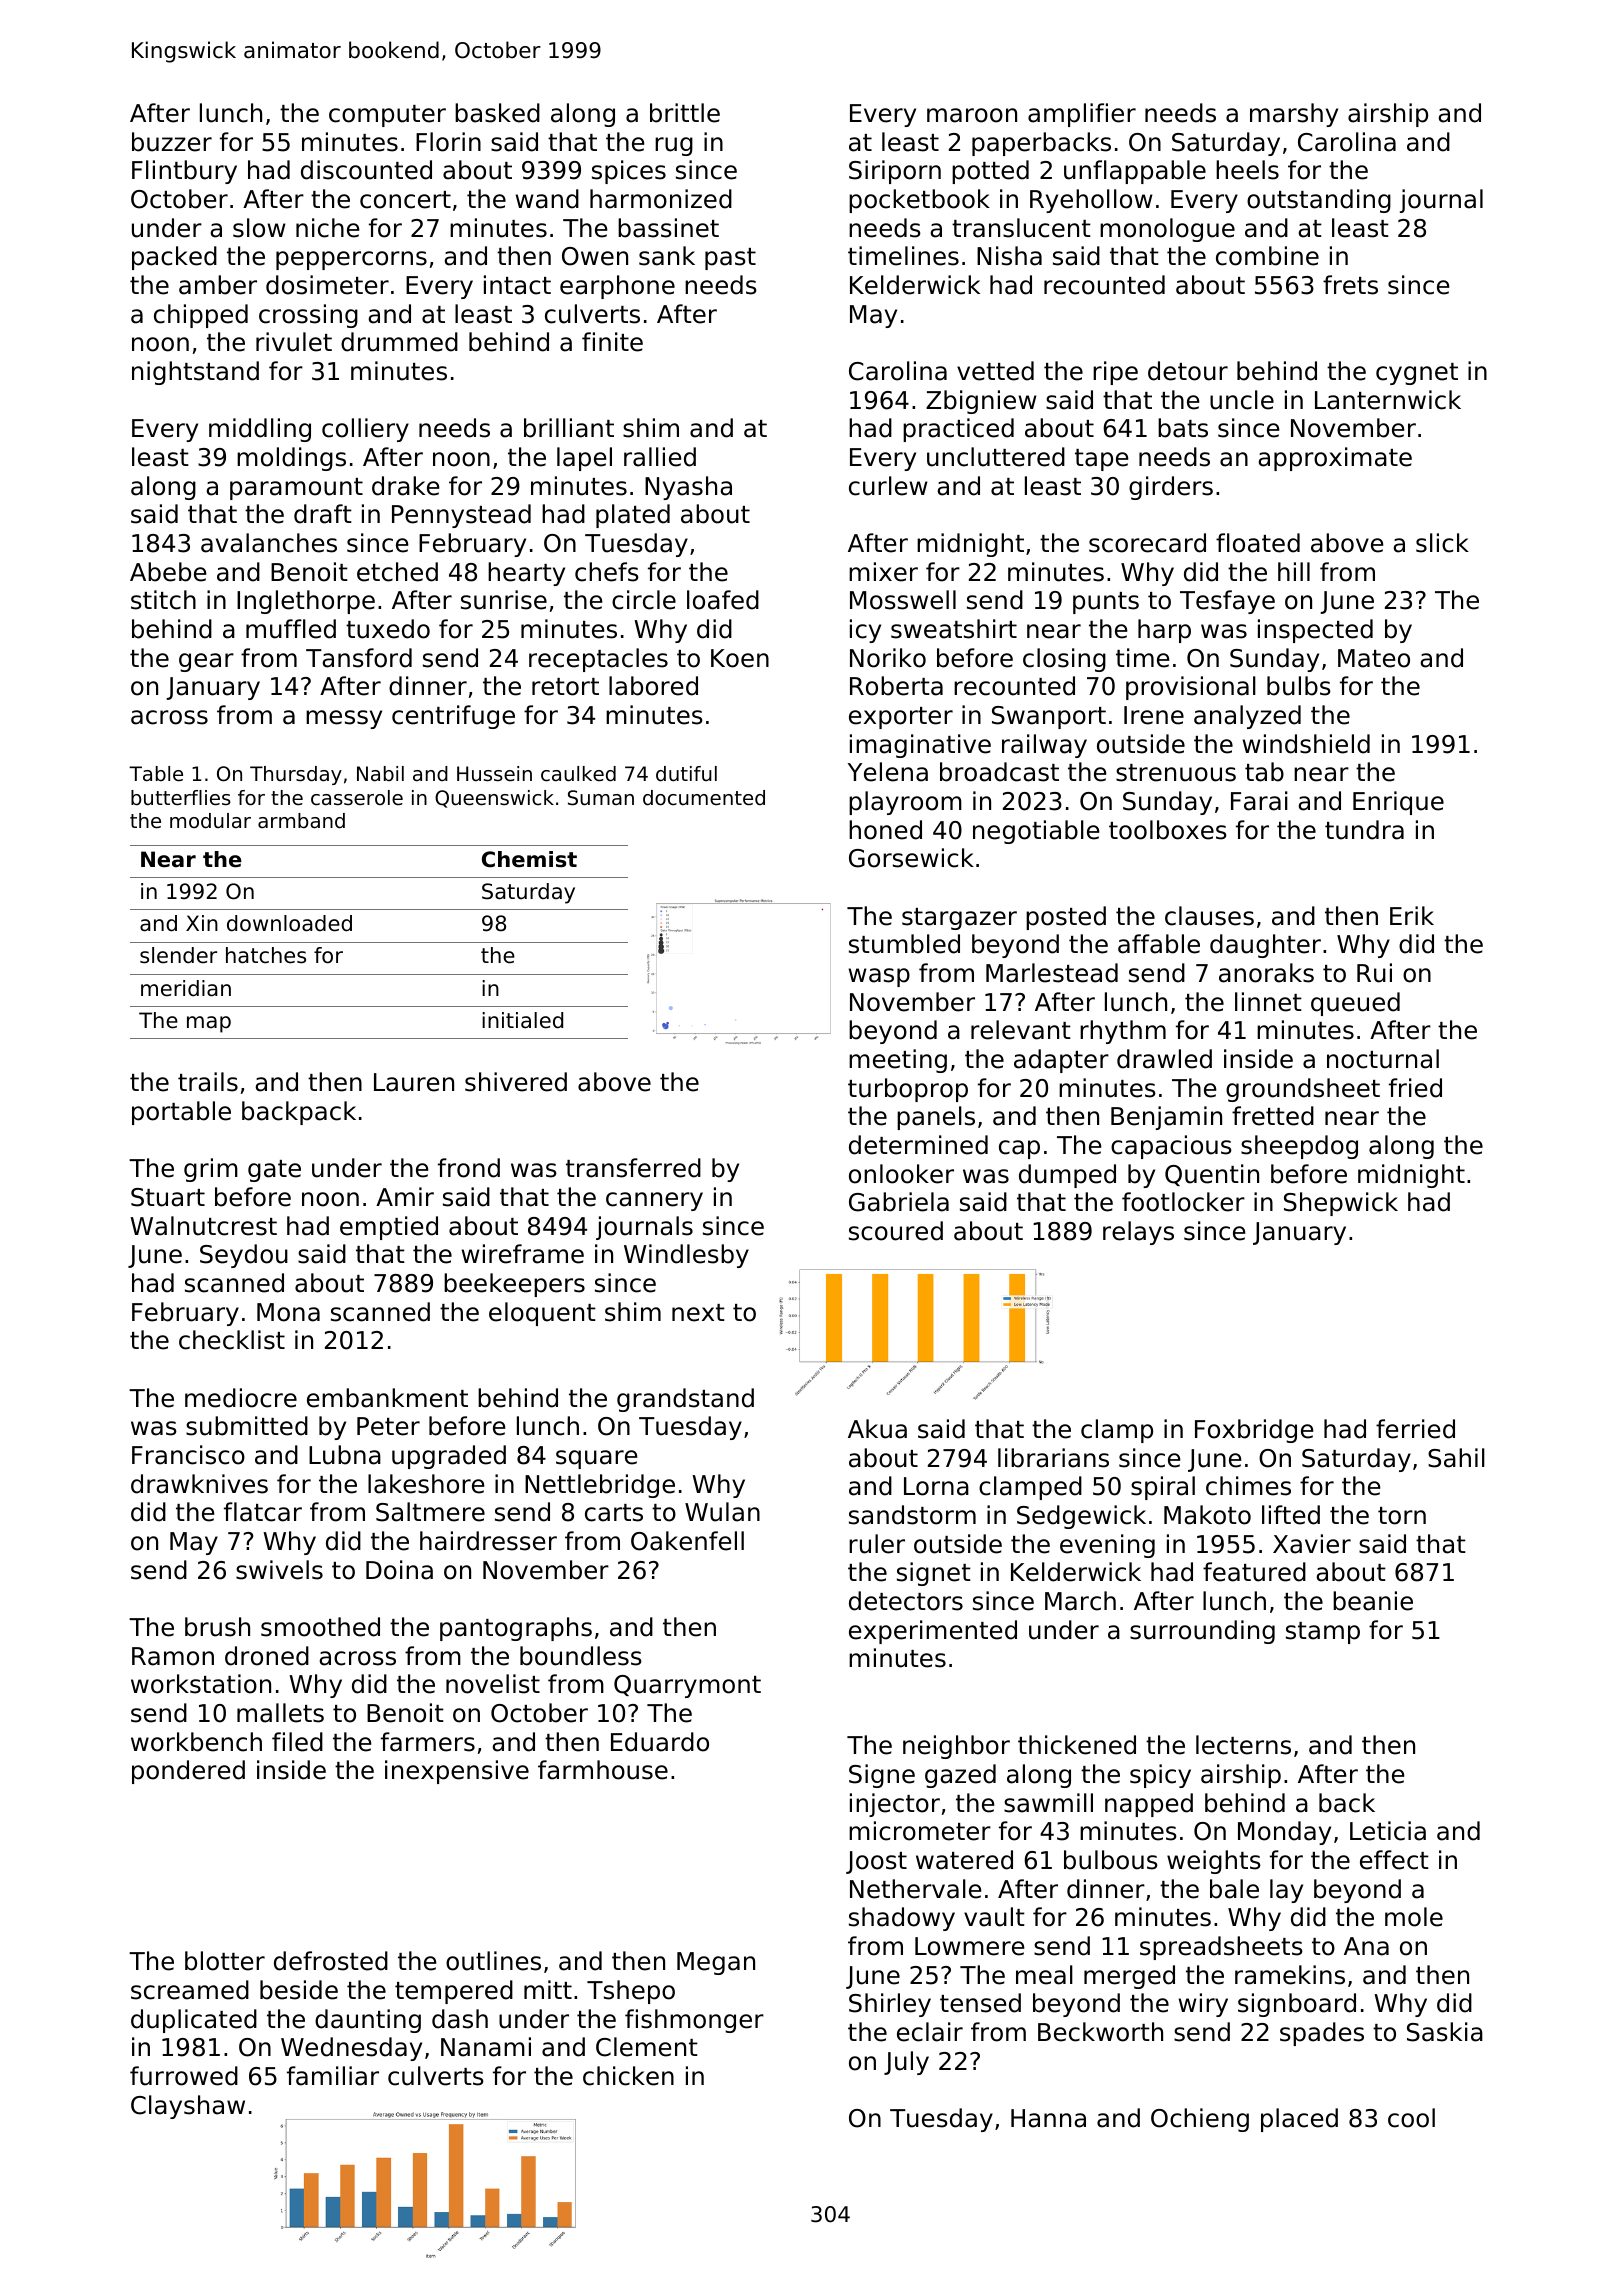  I want to click on harmonized, so click(661, 199).
